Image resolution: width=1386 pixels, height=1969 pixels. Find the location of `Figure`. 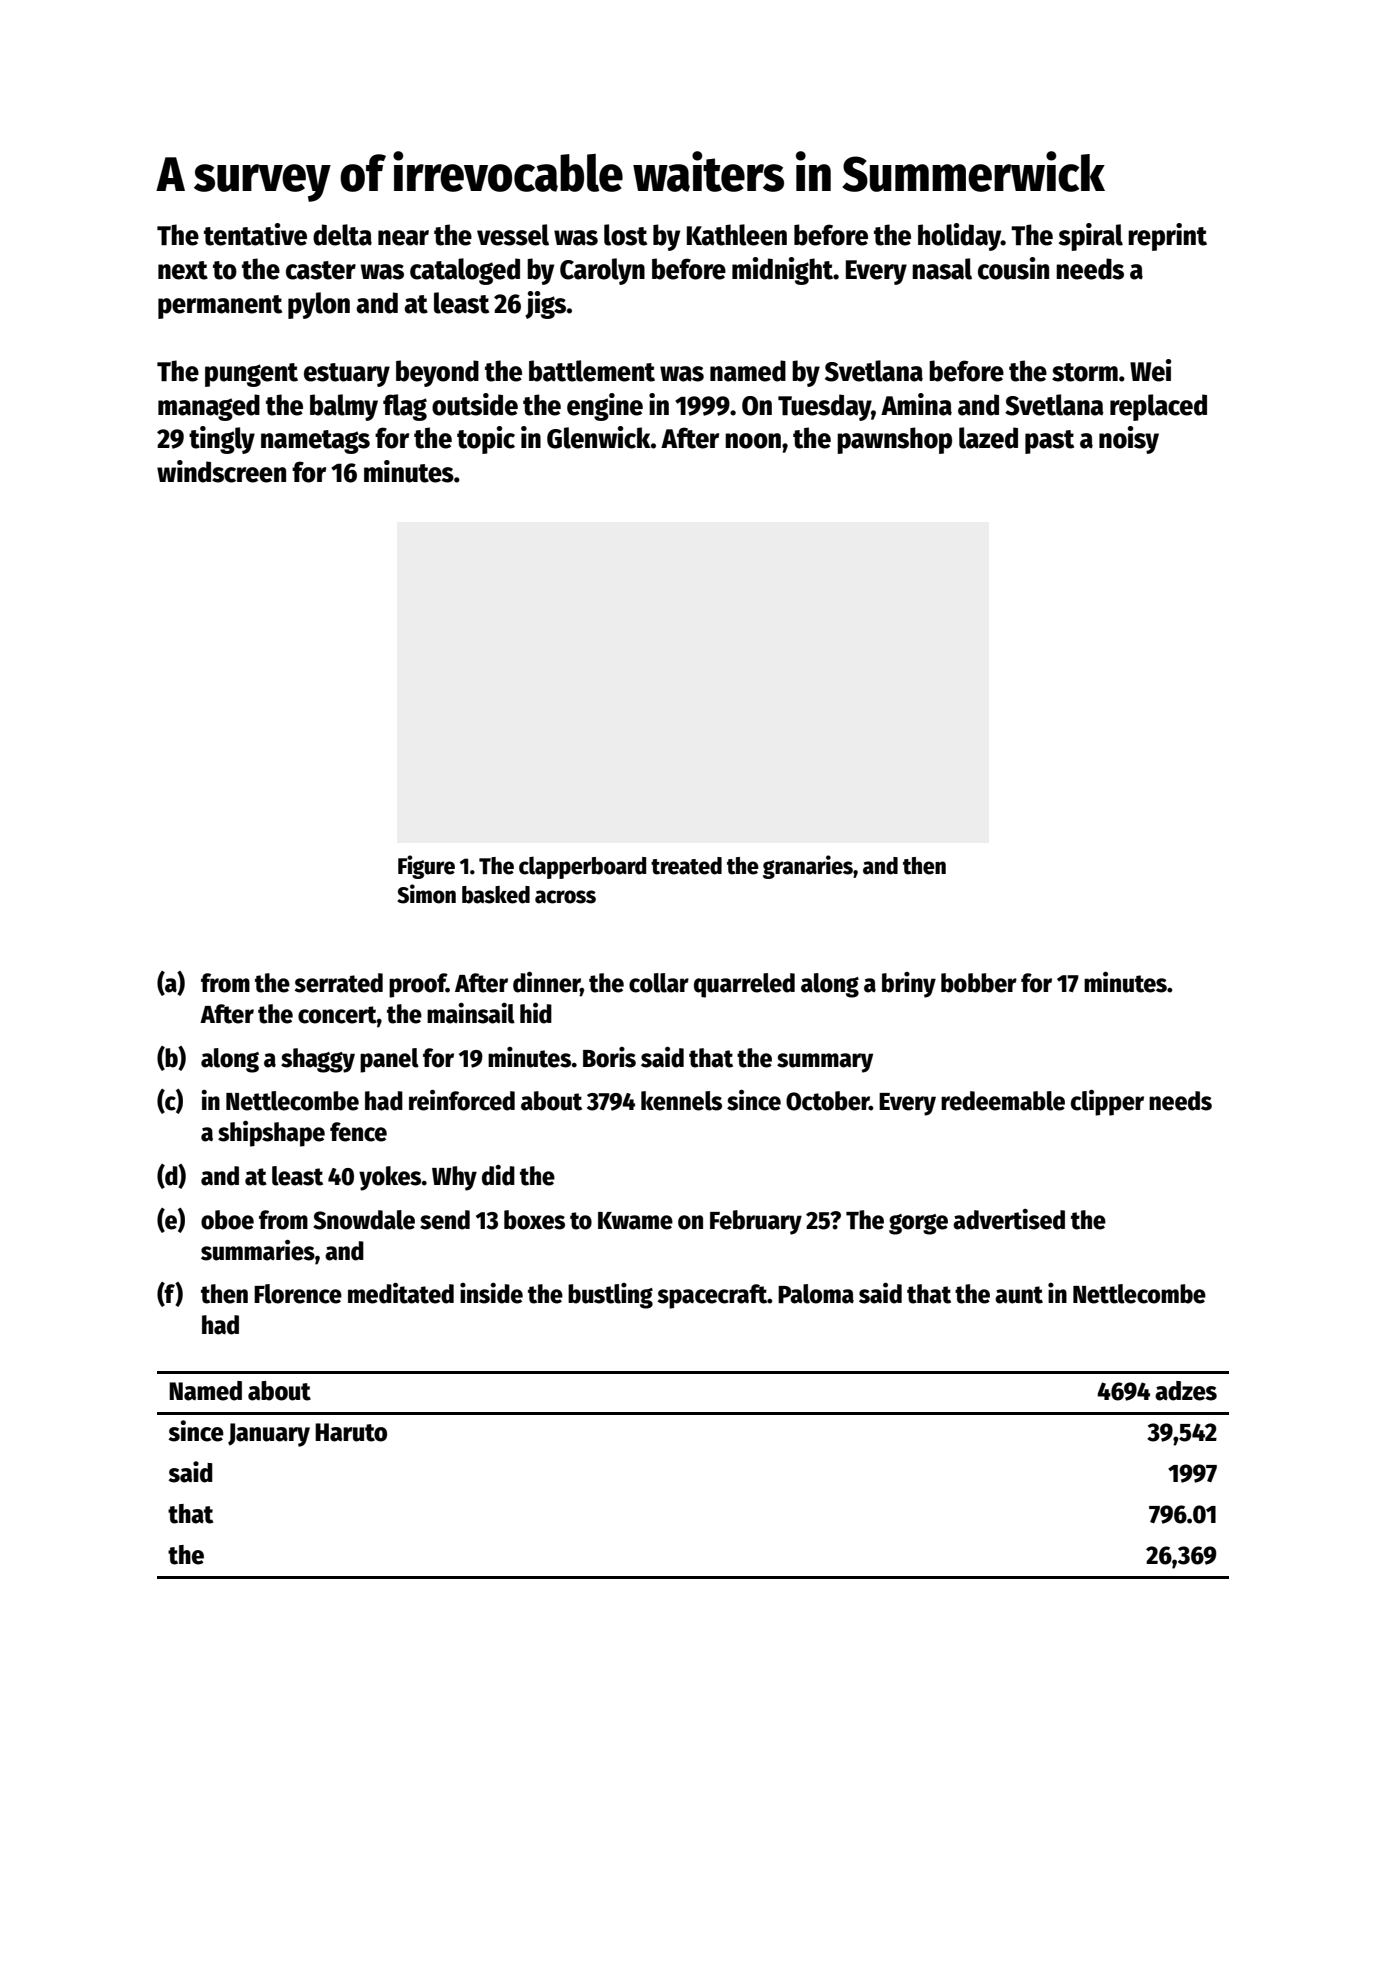

Figure is located at coordinates (426, 867).
